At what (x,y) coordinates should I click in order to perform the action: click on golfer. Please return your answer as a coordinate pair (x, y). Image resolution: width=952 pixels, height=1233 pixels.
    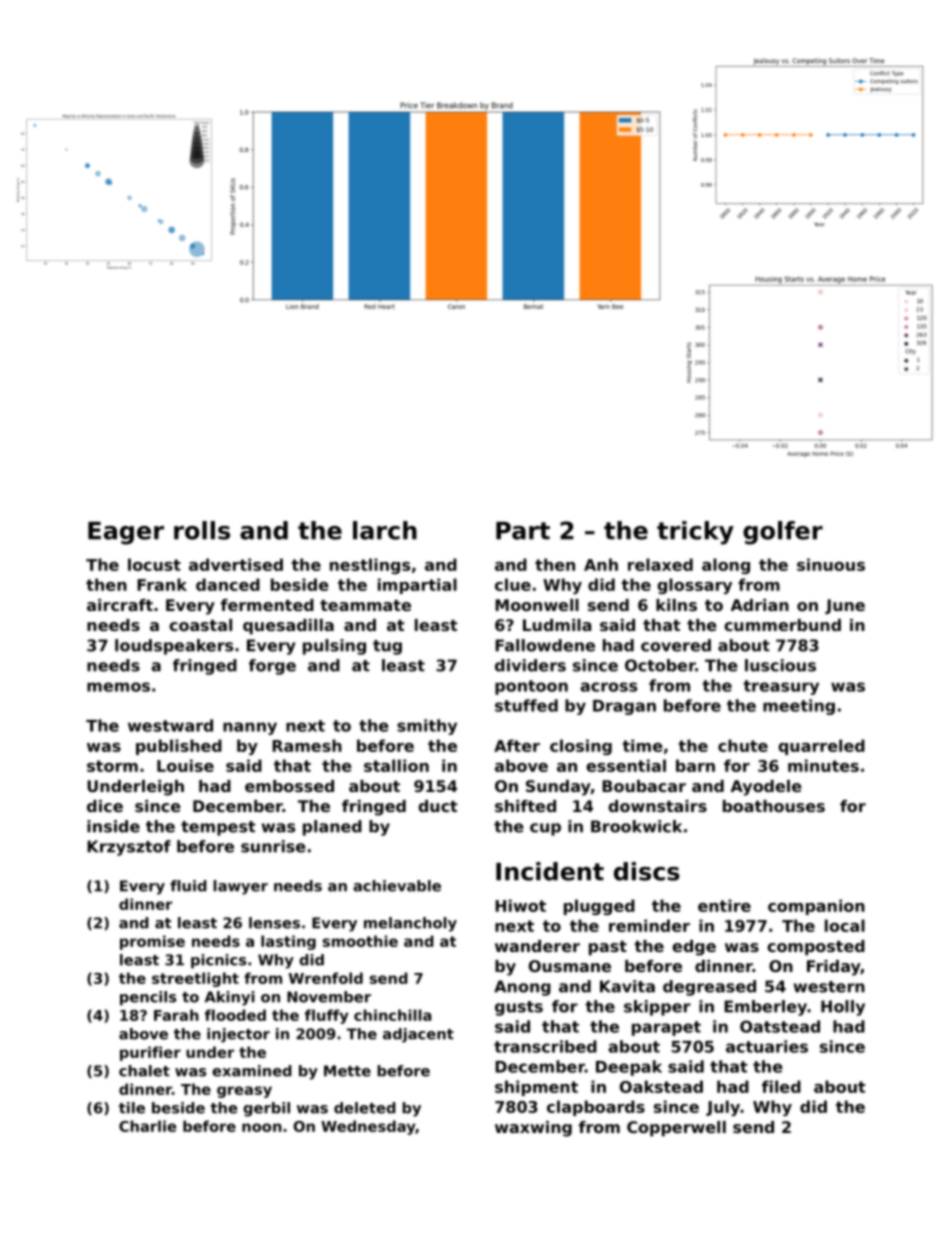
    Looking at the image, I should click on (783, 533).
